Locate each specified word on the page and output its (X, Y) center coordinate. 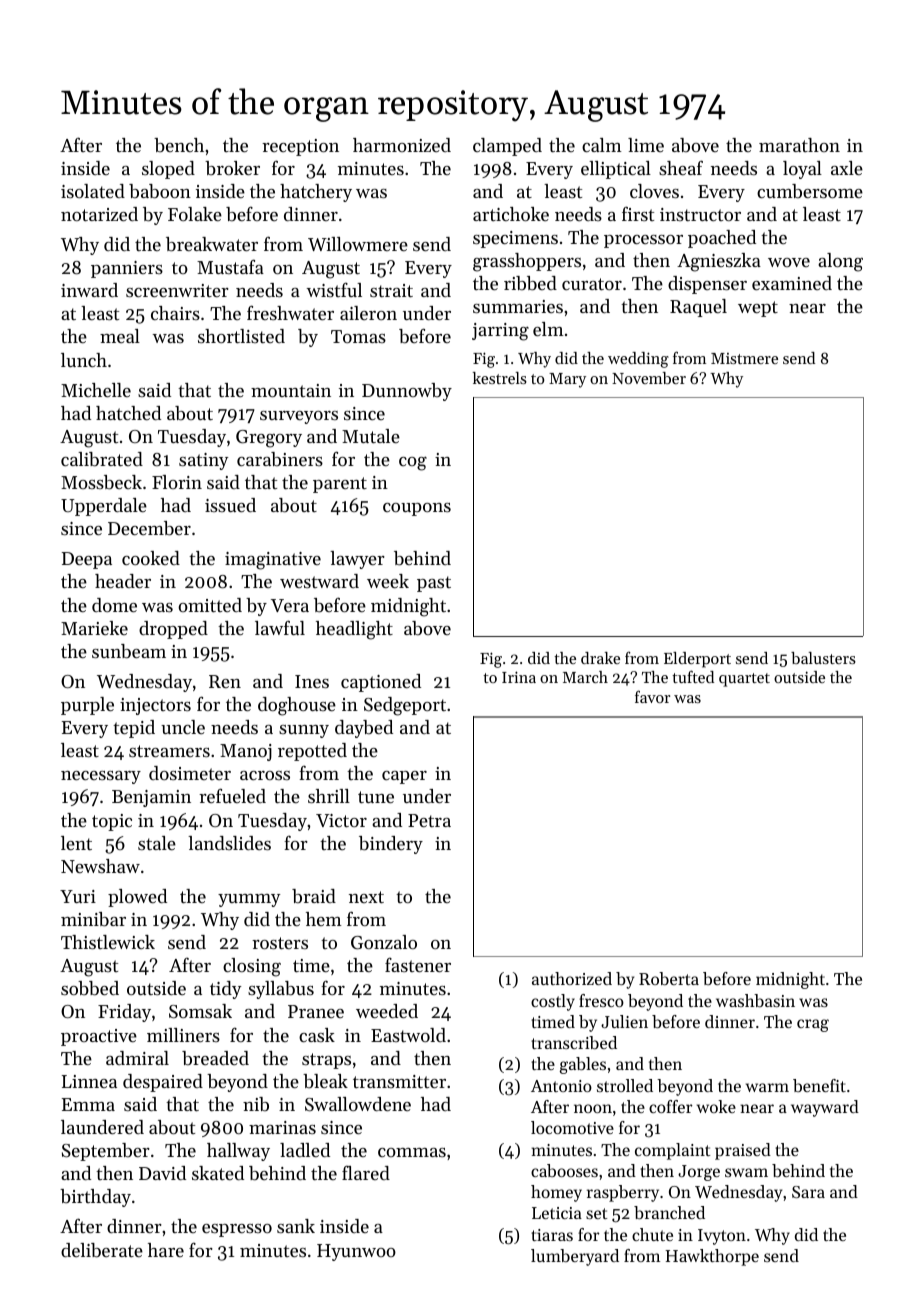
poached (722, 239)
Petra (429, 820)
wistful (334, 289)
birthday (95, 1198)
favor (652, 696)
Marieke (94, 628)
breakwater (212, 244)
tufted (693, 676)
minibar (93, 919)
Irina (519, 677)
